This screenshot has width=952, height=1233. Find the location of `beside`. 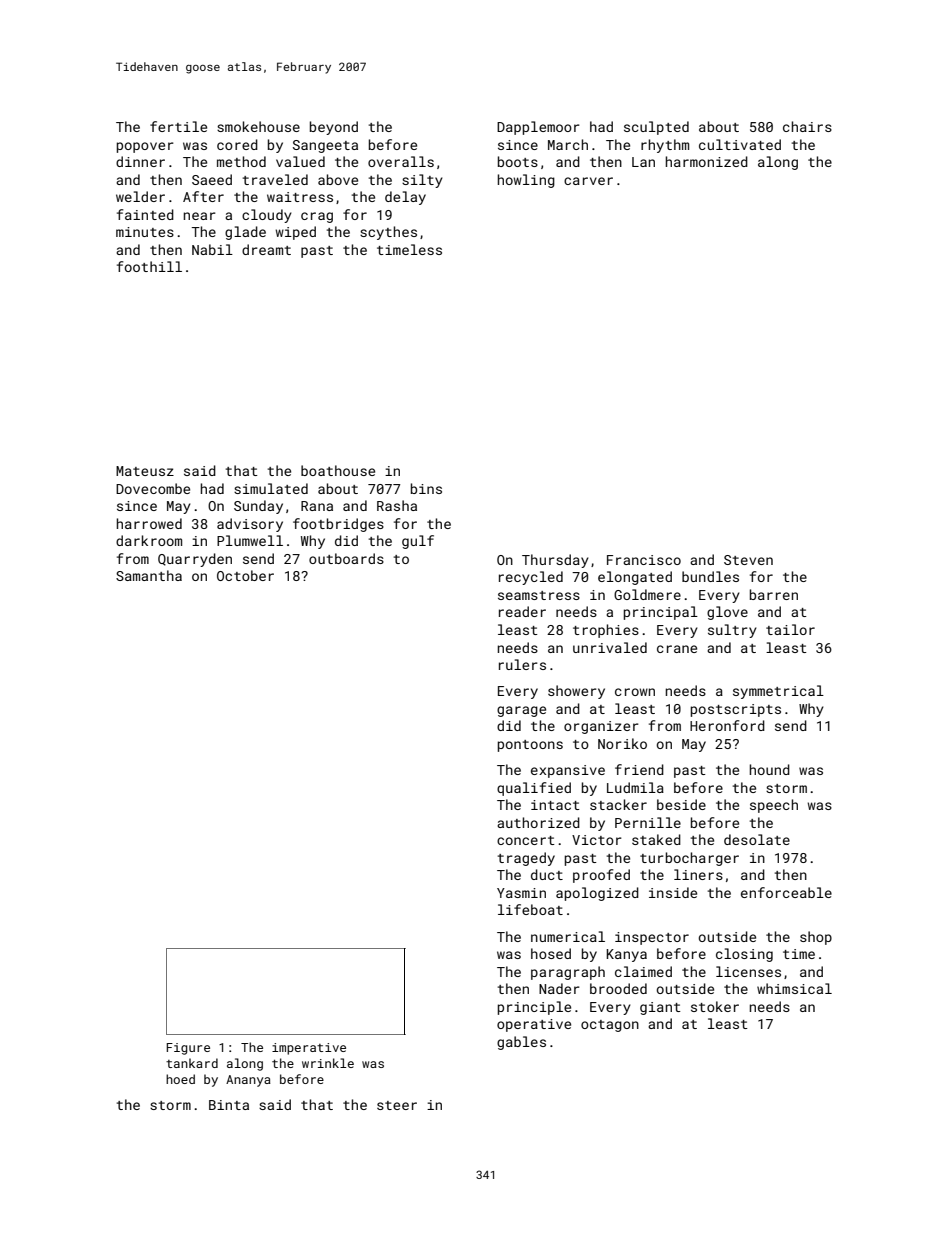

beside is located at coordinates (681, 804).
